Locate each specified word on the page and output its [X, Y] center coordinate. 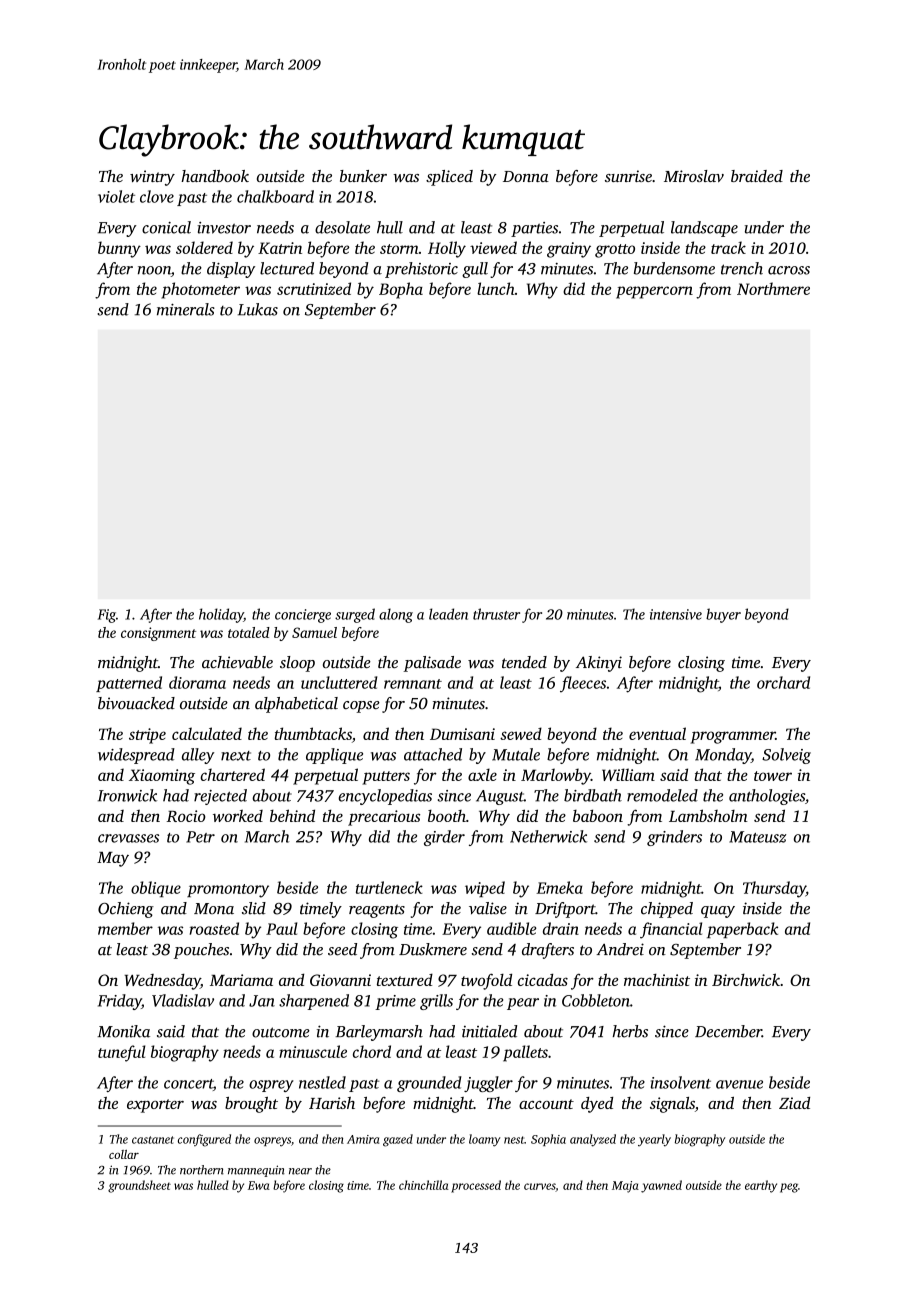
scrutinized [314, 288]
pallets [525, 1053]
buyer [723, 615]
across [789, 270]
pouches [201, 951]
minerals [186, 309]
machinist [657, 980]
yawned [661, 1186]
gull [475, 270]
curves [539, 1186]
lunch [496, 288]
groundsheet [139, 1186]
